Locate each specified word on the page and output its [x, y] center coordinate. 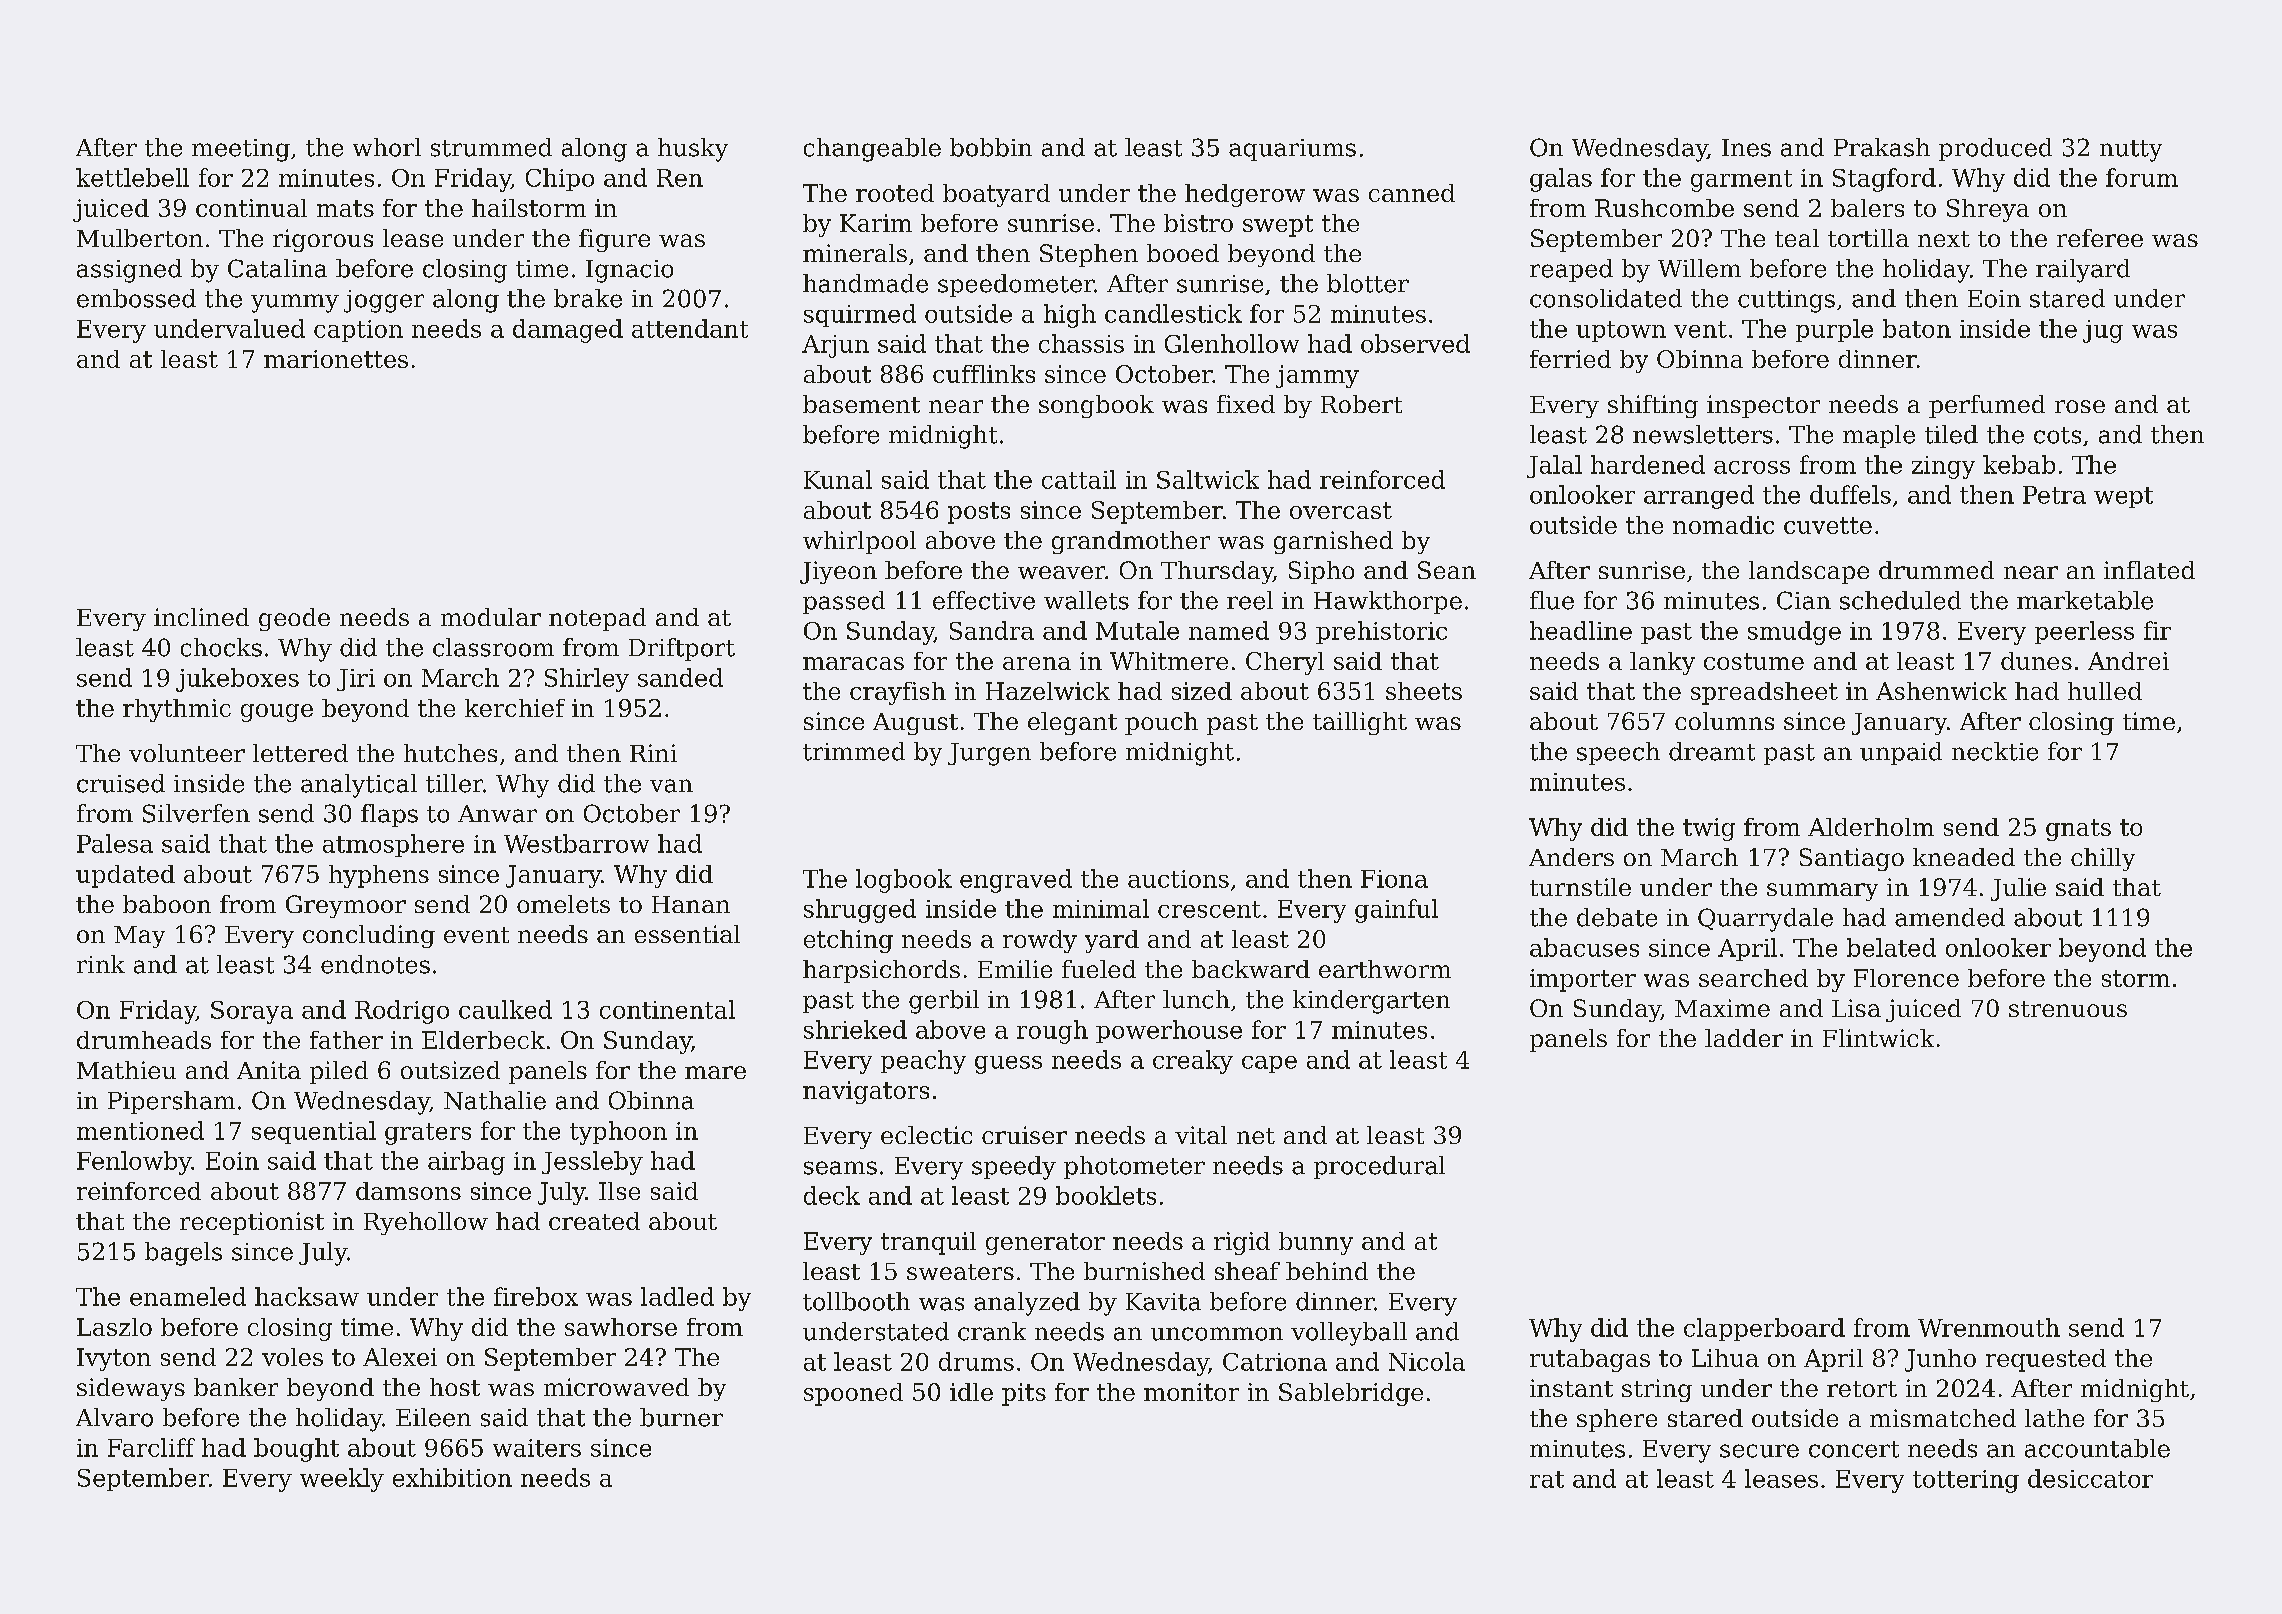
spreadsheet [1764, 693]
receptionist [252, 1223]
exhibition [452, 1477]
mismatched [1943, 1418]
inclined [201, 617]
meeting [241, 150]
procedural [1379, 1167]
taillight [1360, 723]
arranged [1699, 497]
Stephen [1089, 255]
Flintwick [1878, 1038]
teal [1797, 238]
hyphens [379, 876]
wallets [1086, 600]
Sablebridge [1351, 1394]
